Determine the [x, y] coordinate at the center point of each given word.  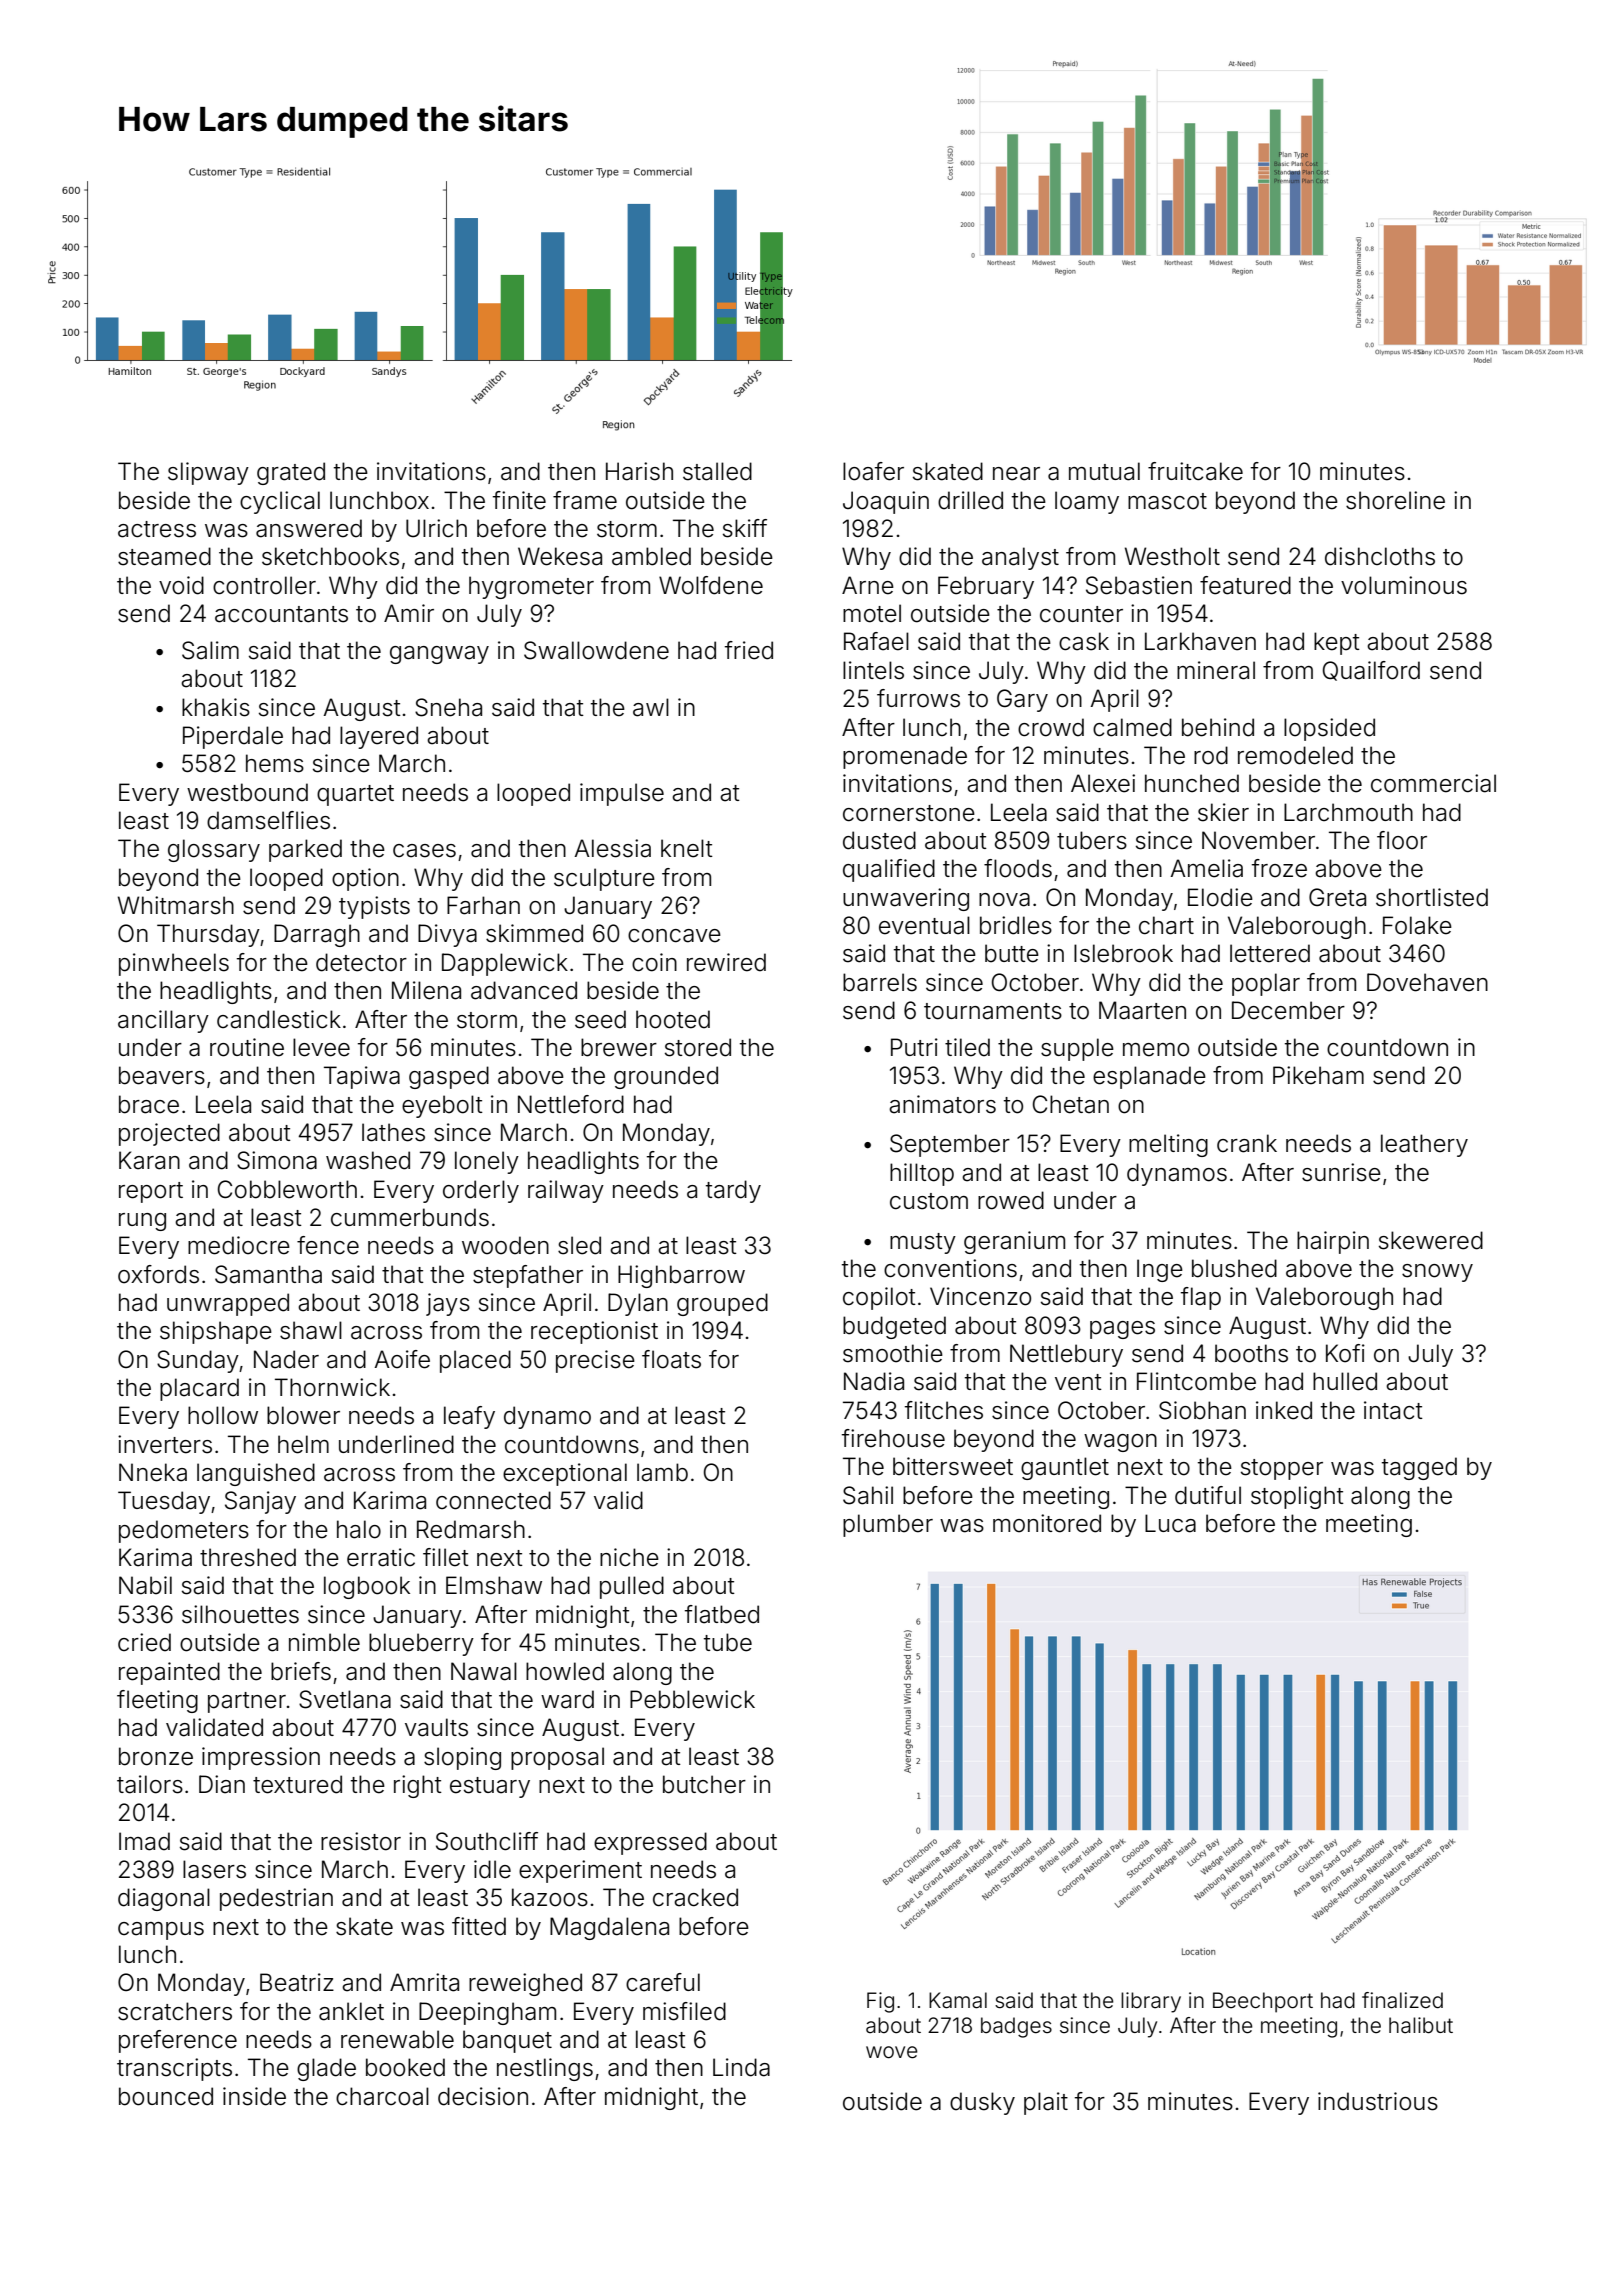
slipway [208, 473]
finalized [1402, 2000]
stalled [717, 471]
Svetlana [345, 1699]
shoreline [1395, 500]
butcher [704, 1784]
